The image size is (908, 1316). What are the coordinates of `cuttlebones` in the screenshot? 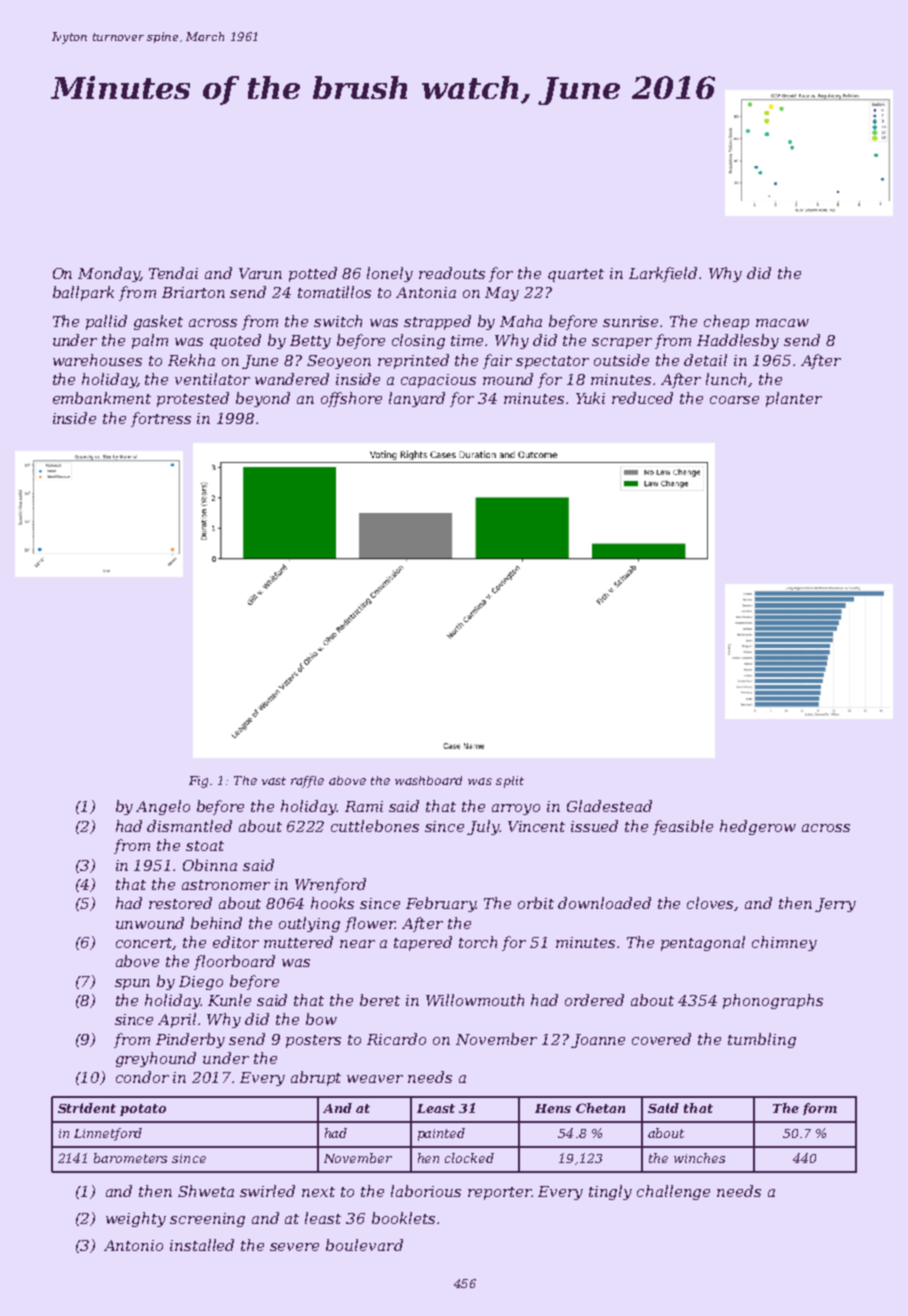 It's located at (375, 826).
